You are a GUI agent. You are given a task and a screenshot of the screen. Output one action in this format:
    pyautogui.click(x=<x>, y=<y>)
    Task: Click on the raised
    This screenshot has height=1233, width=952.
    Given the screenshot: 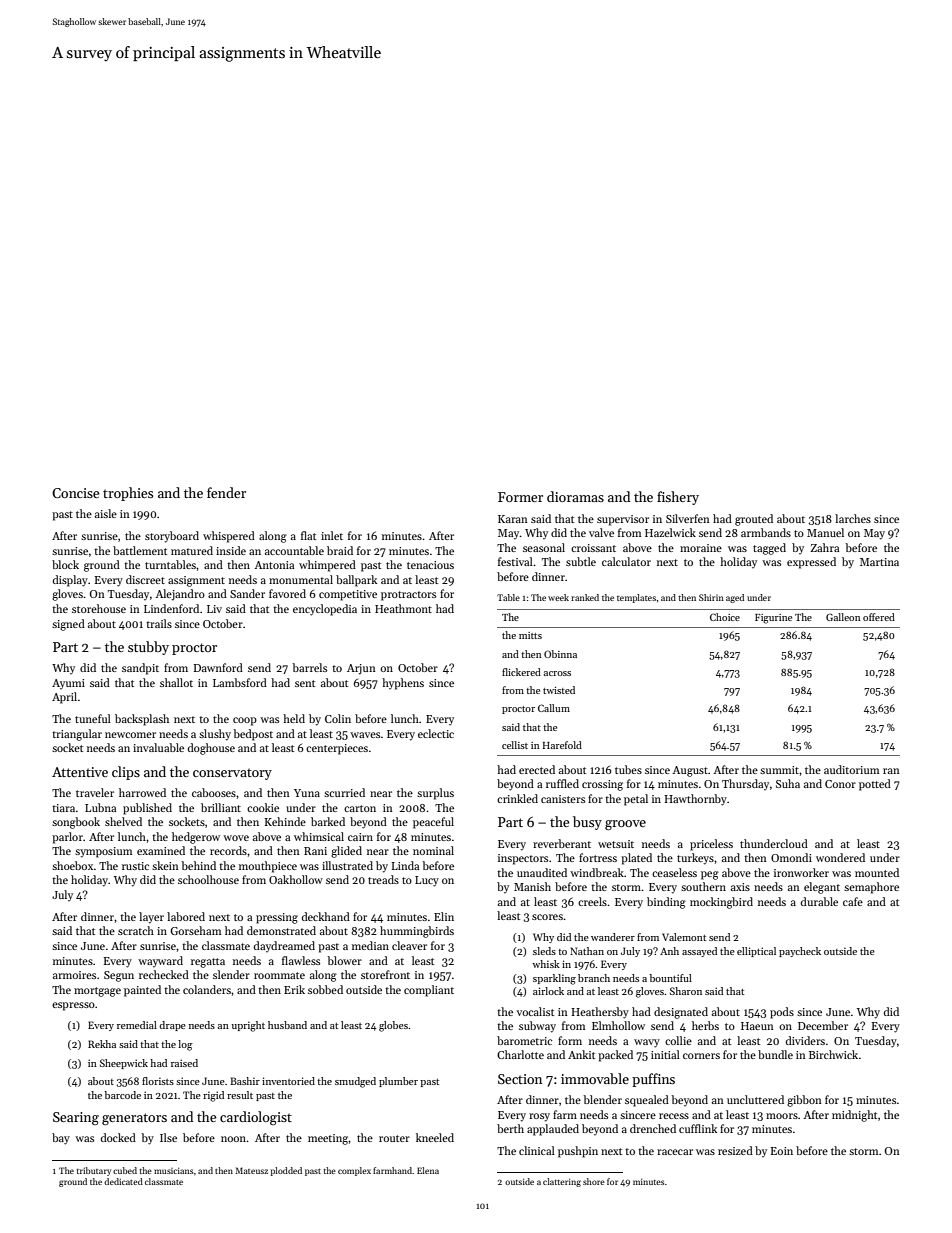 What is the action you would take?
    pyautogui.click(x=184, y=1063)
